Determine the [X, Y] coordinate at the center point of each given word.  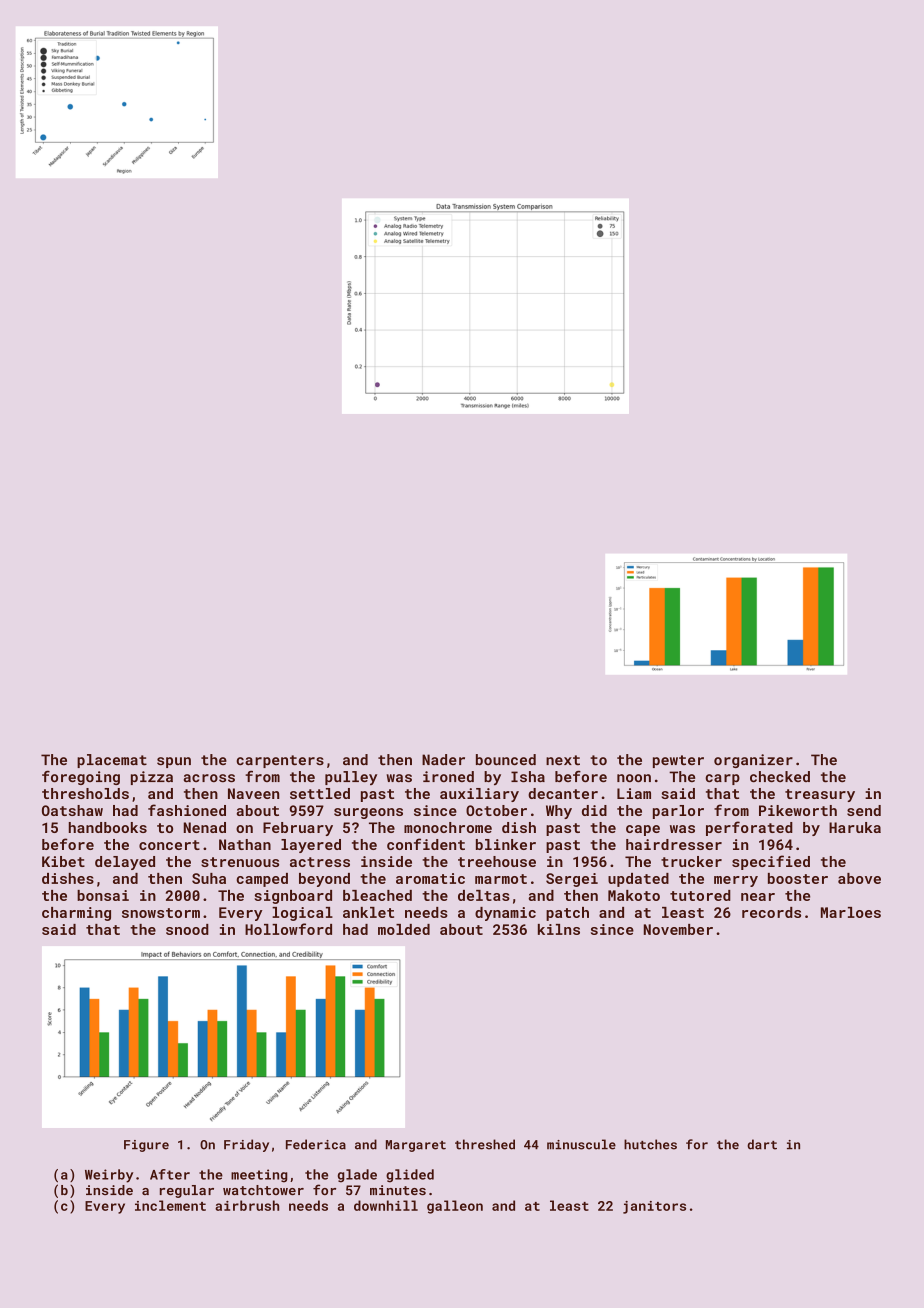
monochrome [448, 827]
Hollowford [288, 929]
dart [762, 1144]
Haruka [855, 827]
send [864, 810]
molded [404, 929]
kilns [559, 929]
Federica [316, 1144]
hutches [650, 1144]
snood [187, 929]
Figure [146, 1146]
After [170, 1174]
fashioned [187, 810]
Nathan [245, 844]
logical [302, 914]
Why [559, 812]
